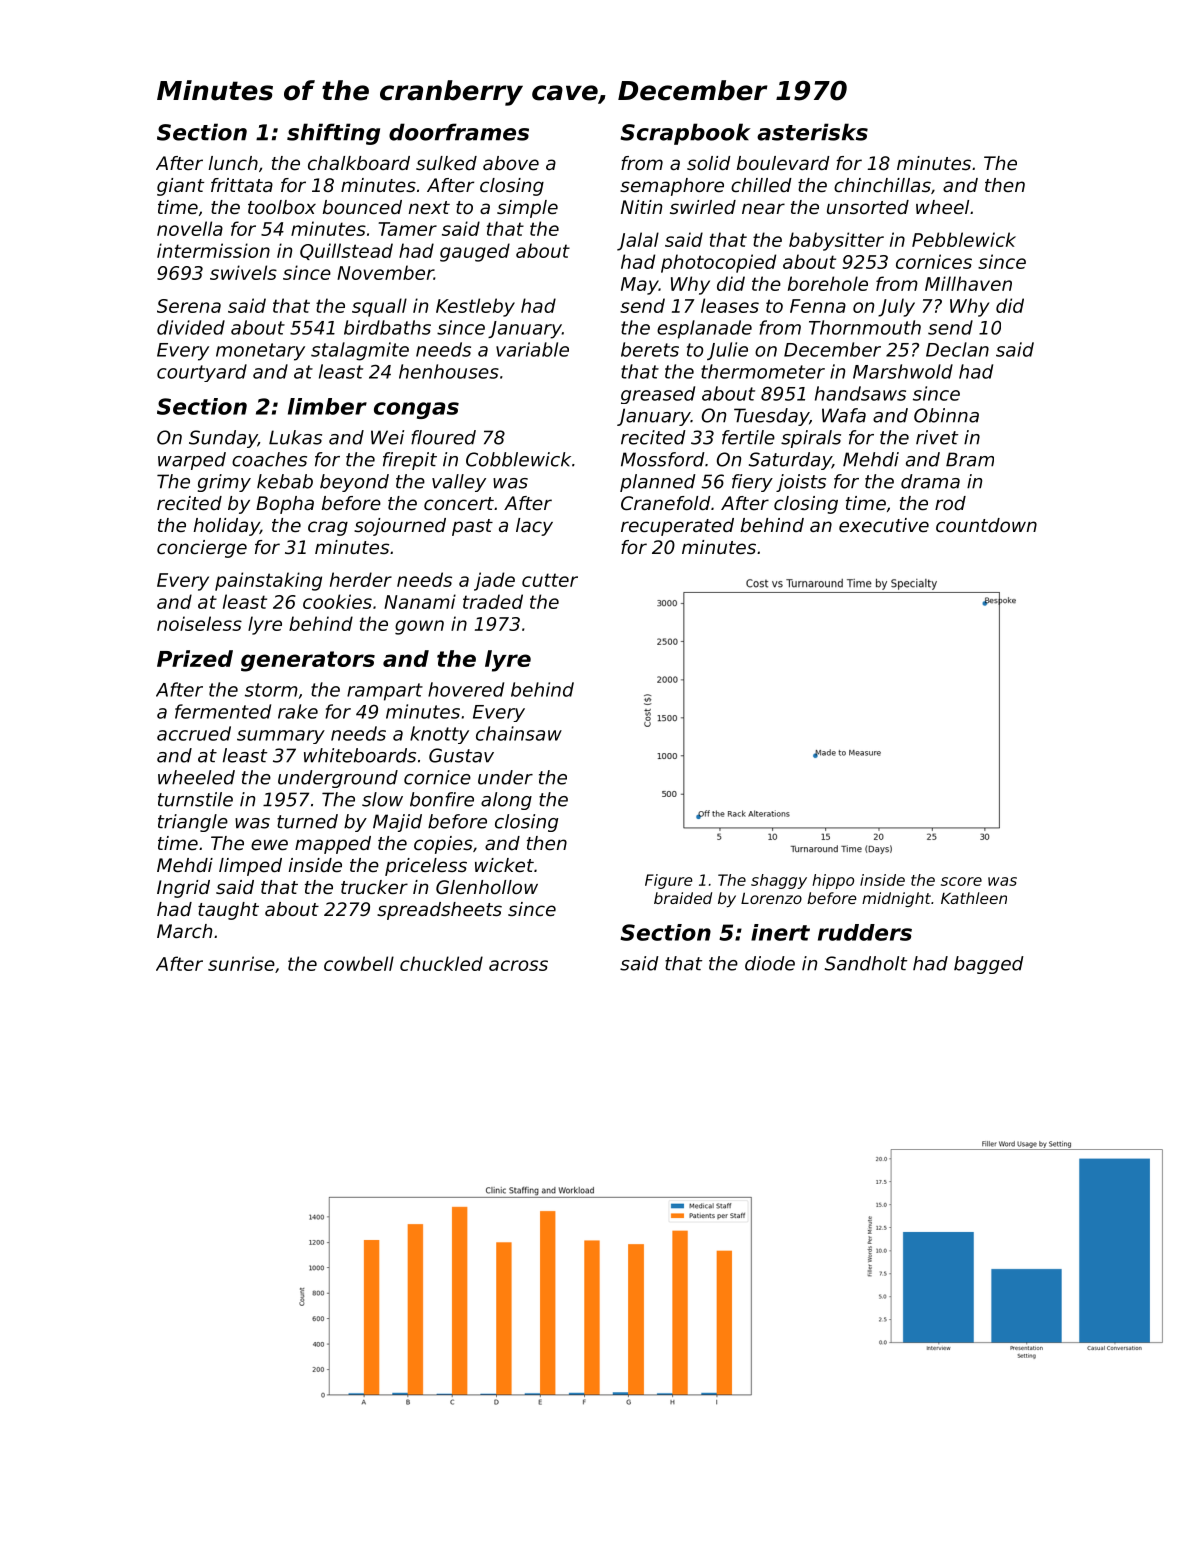 The height and width of the document is (1550, 1198). What do you see at coordinates (812, 132) in the document?
I see `asterisks` at bounding box center [812, 132].
